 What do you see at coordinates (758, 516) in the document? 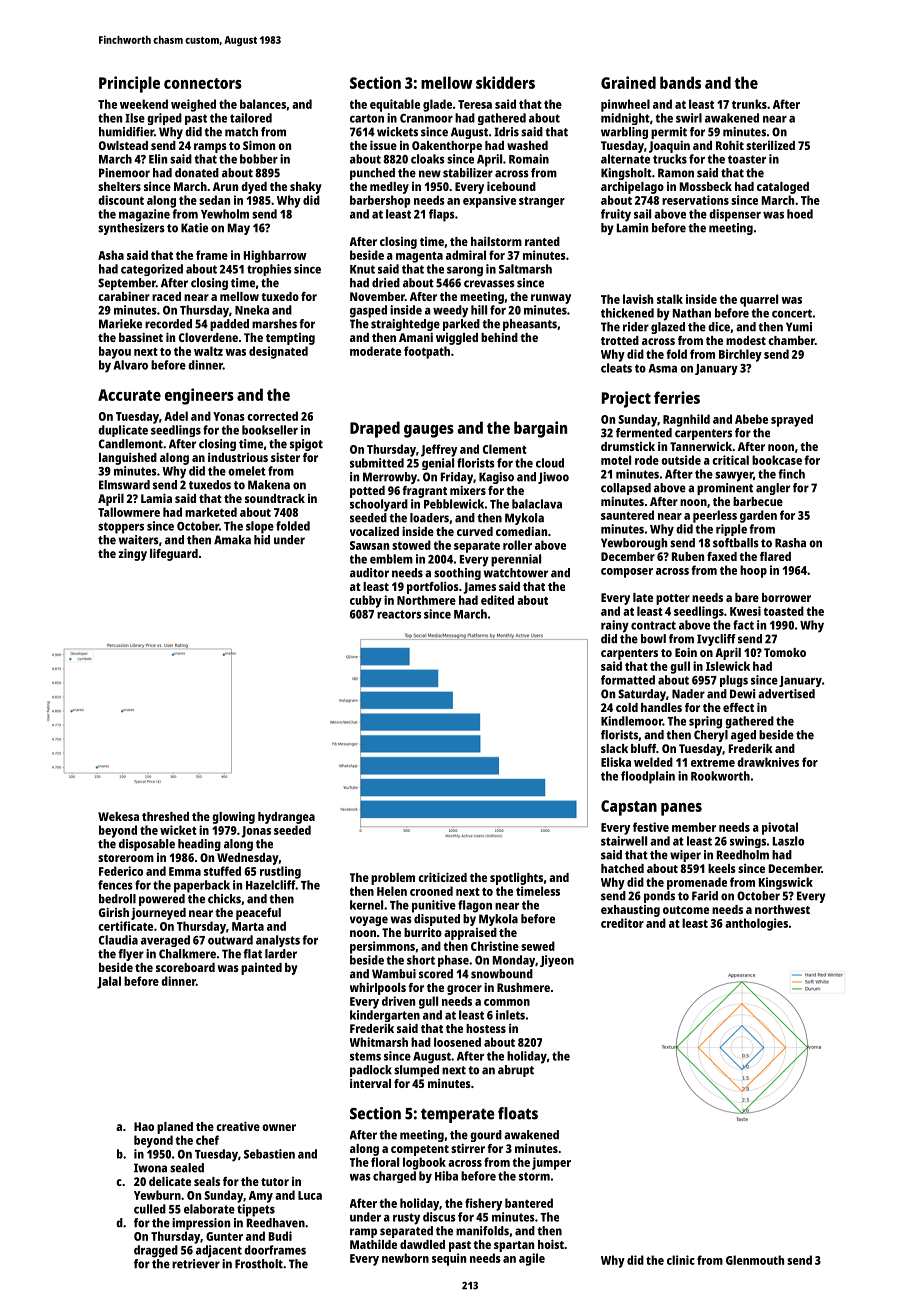
I see `garden` at bounding box center [758, 516].
